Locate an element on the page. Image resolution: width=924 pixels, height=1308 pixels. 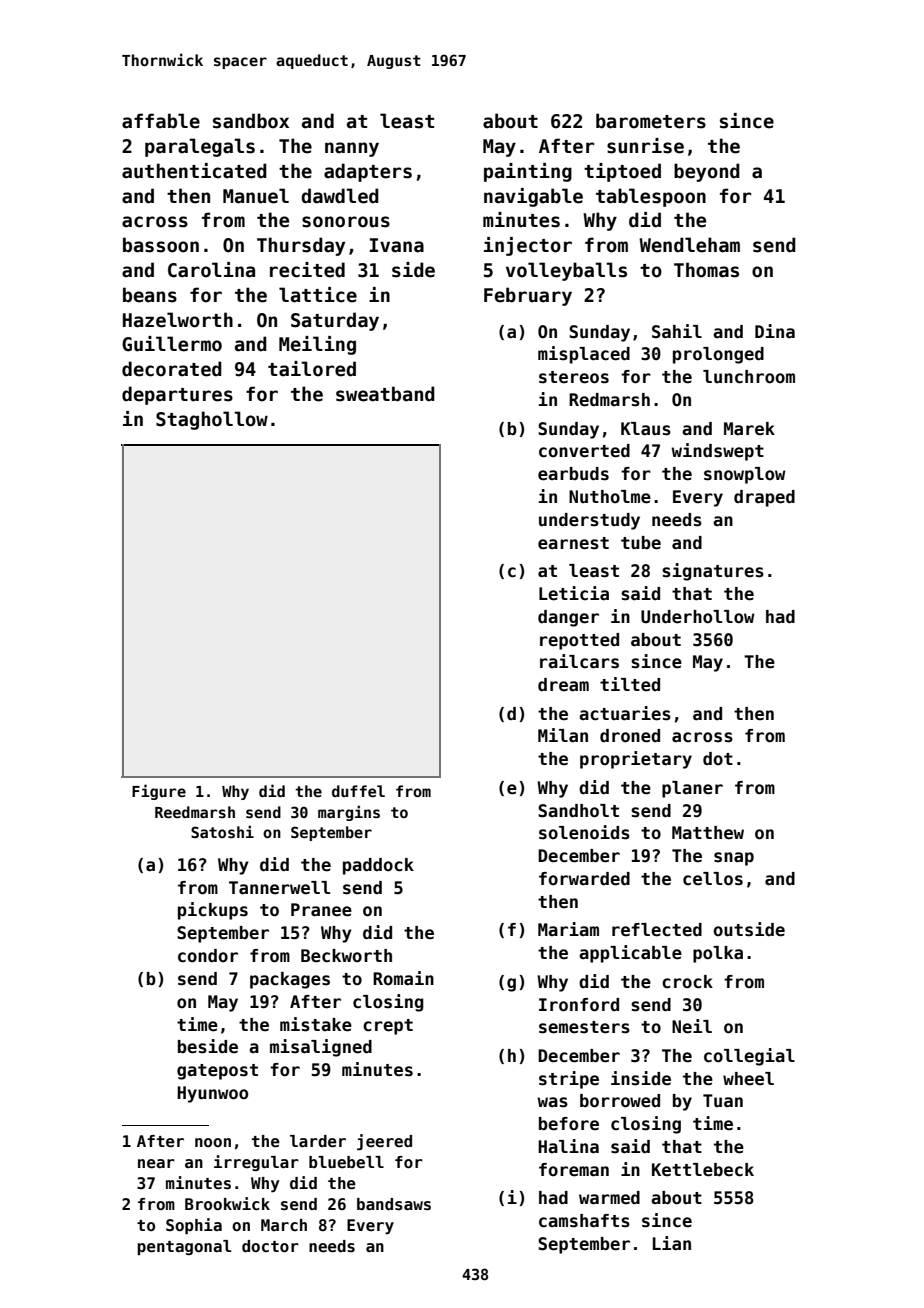
before is located at coordinates (569, 1124).
